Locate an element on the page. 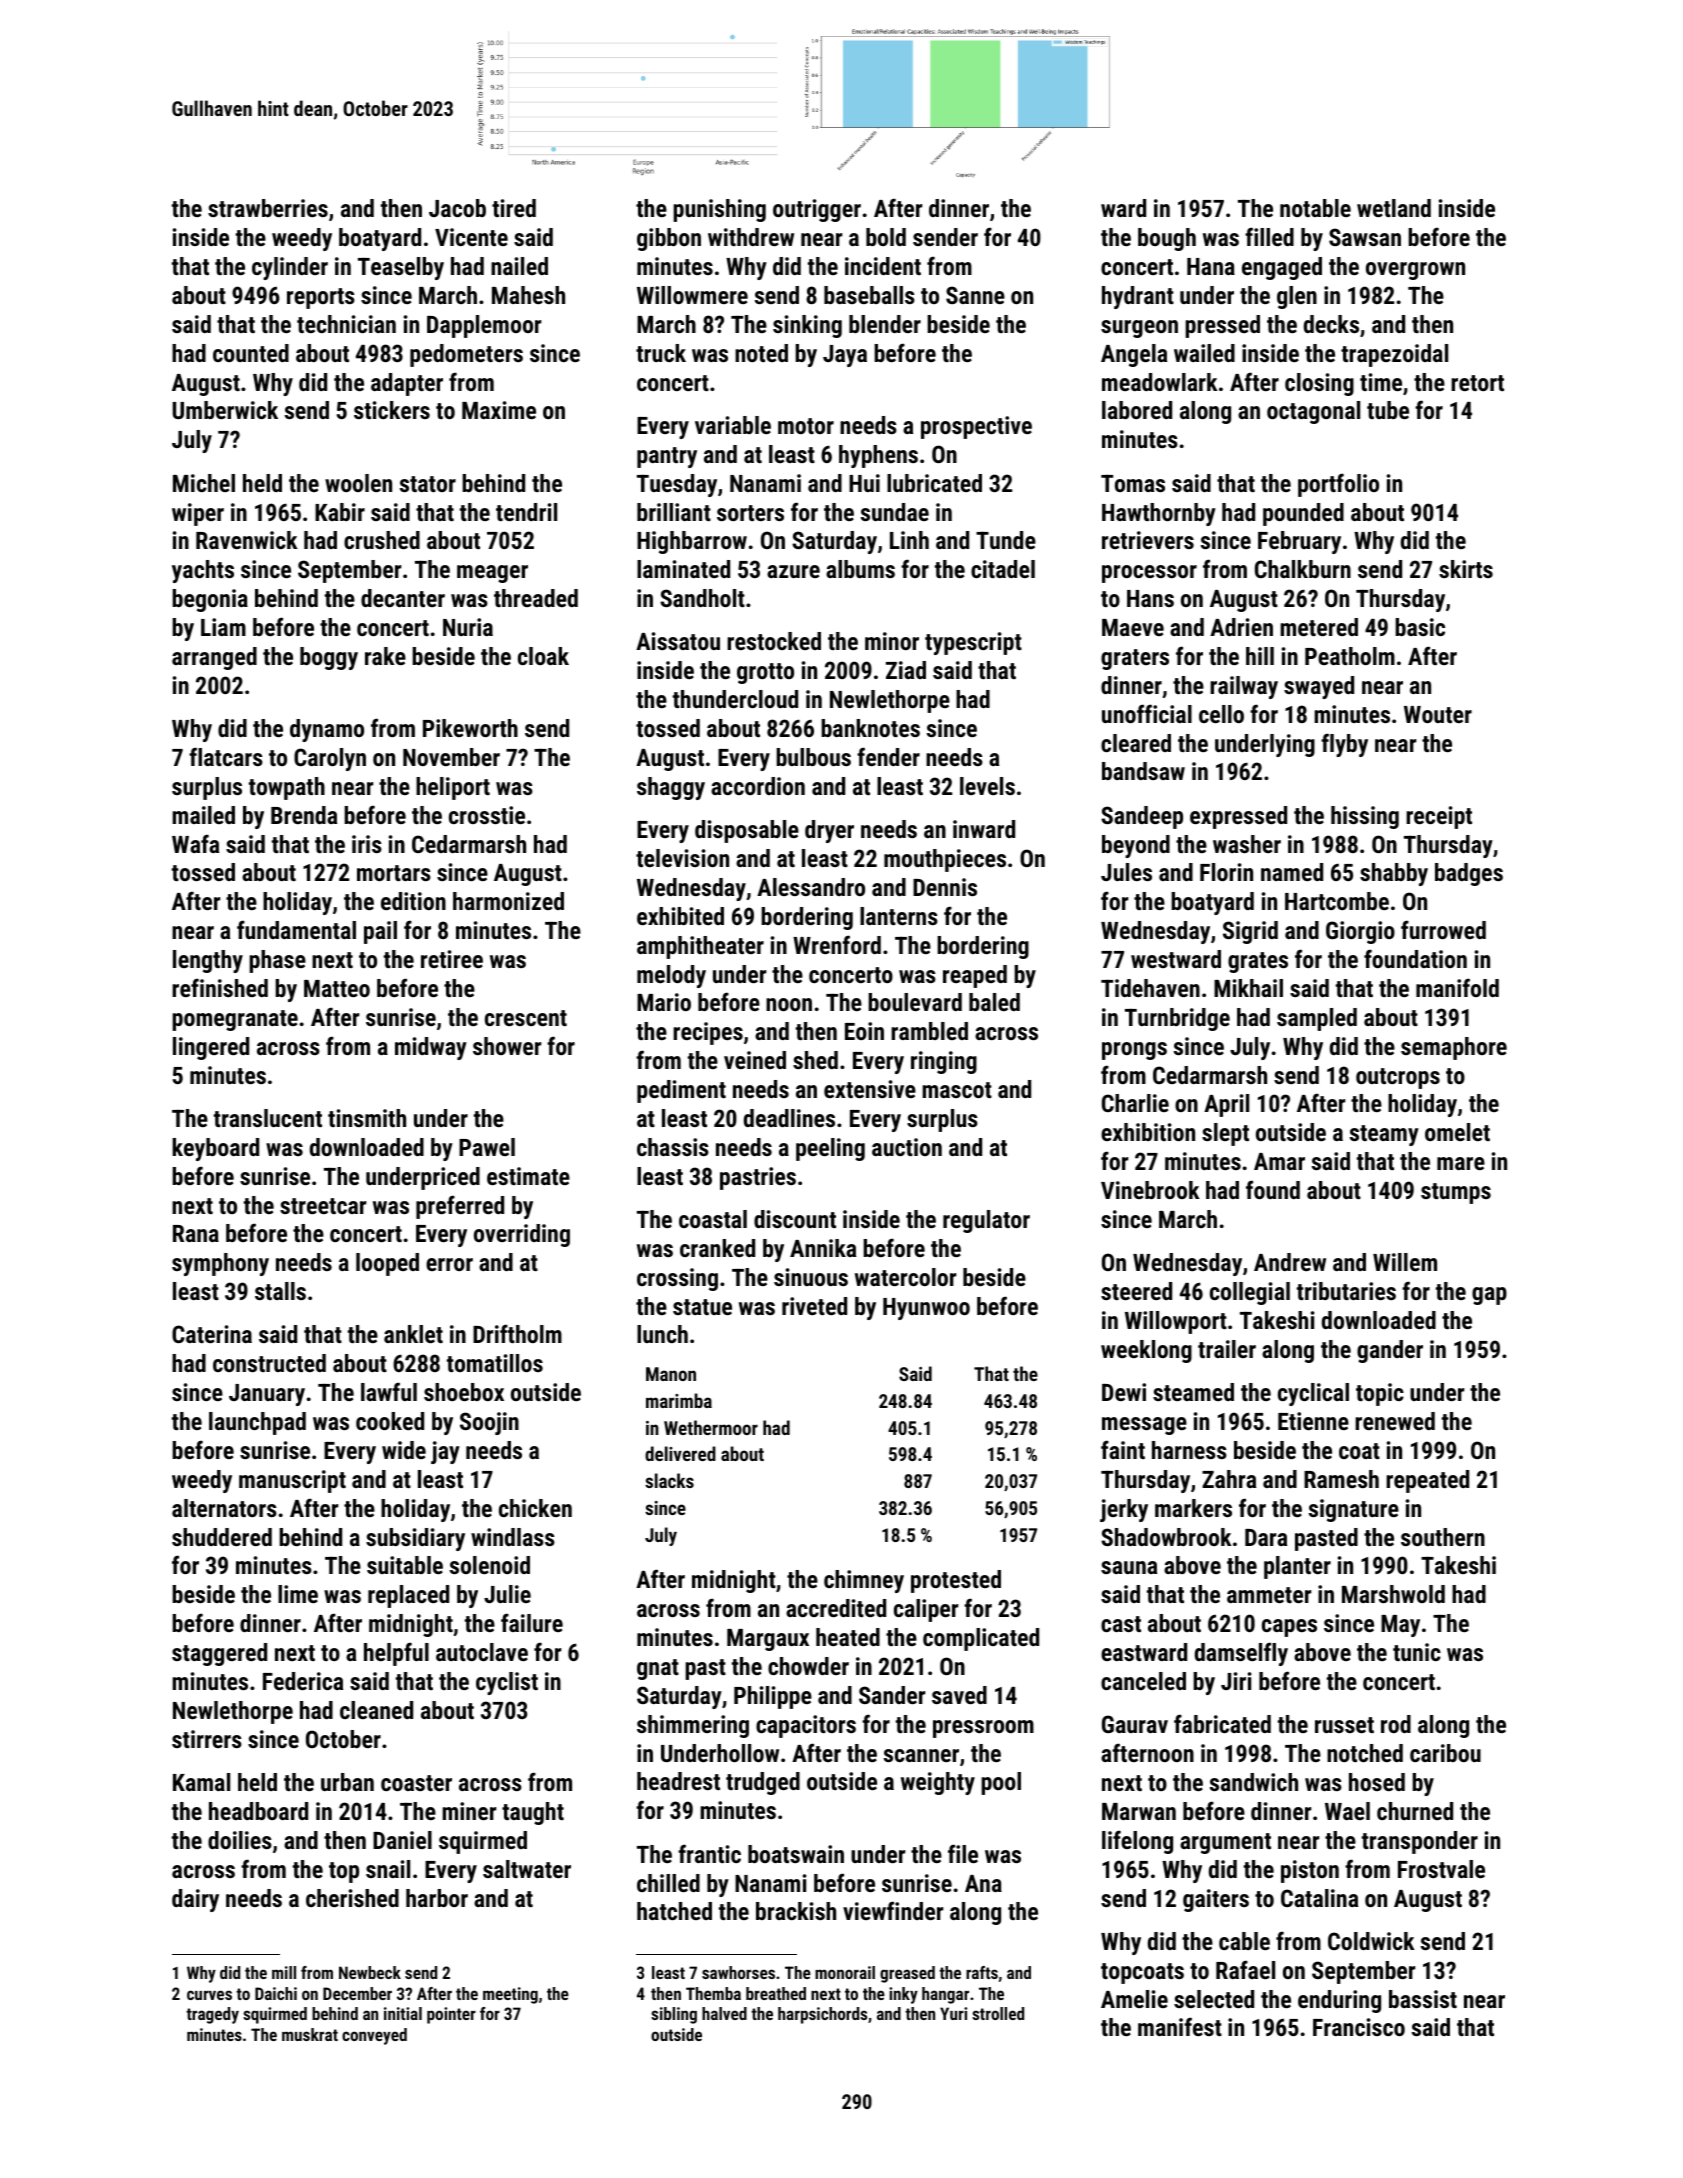 The image size is (1683, 2178). bold is located at coordinates (886, 237).
